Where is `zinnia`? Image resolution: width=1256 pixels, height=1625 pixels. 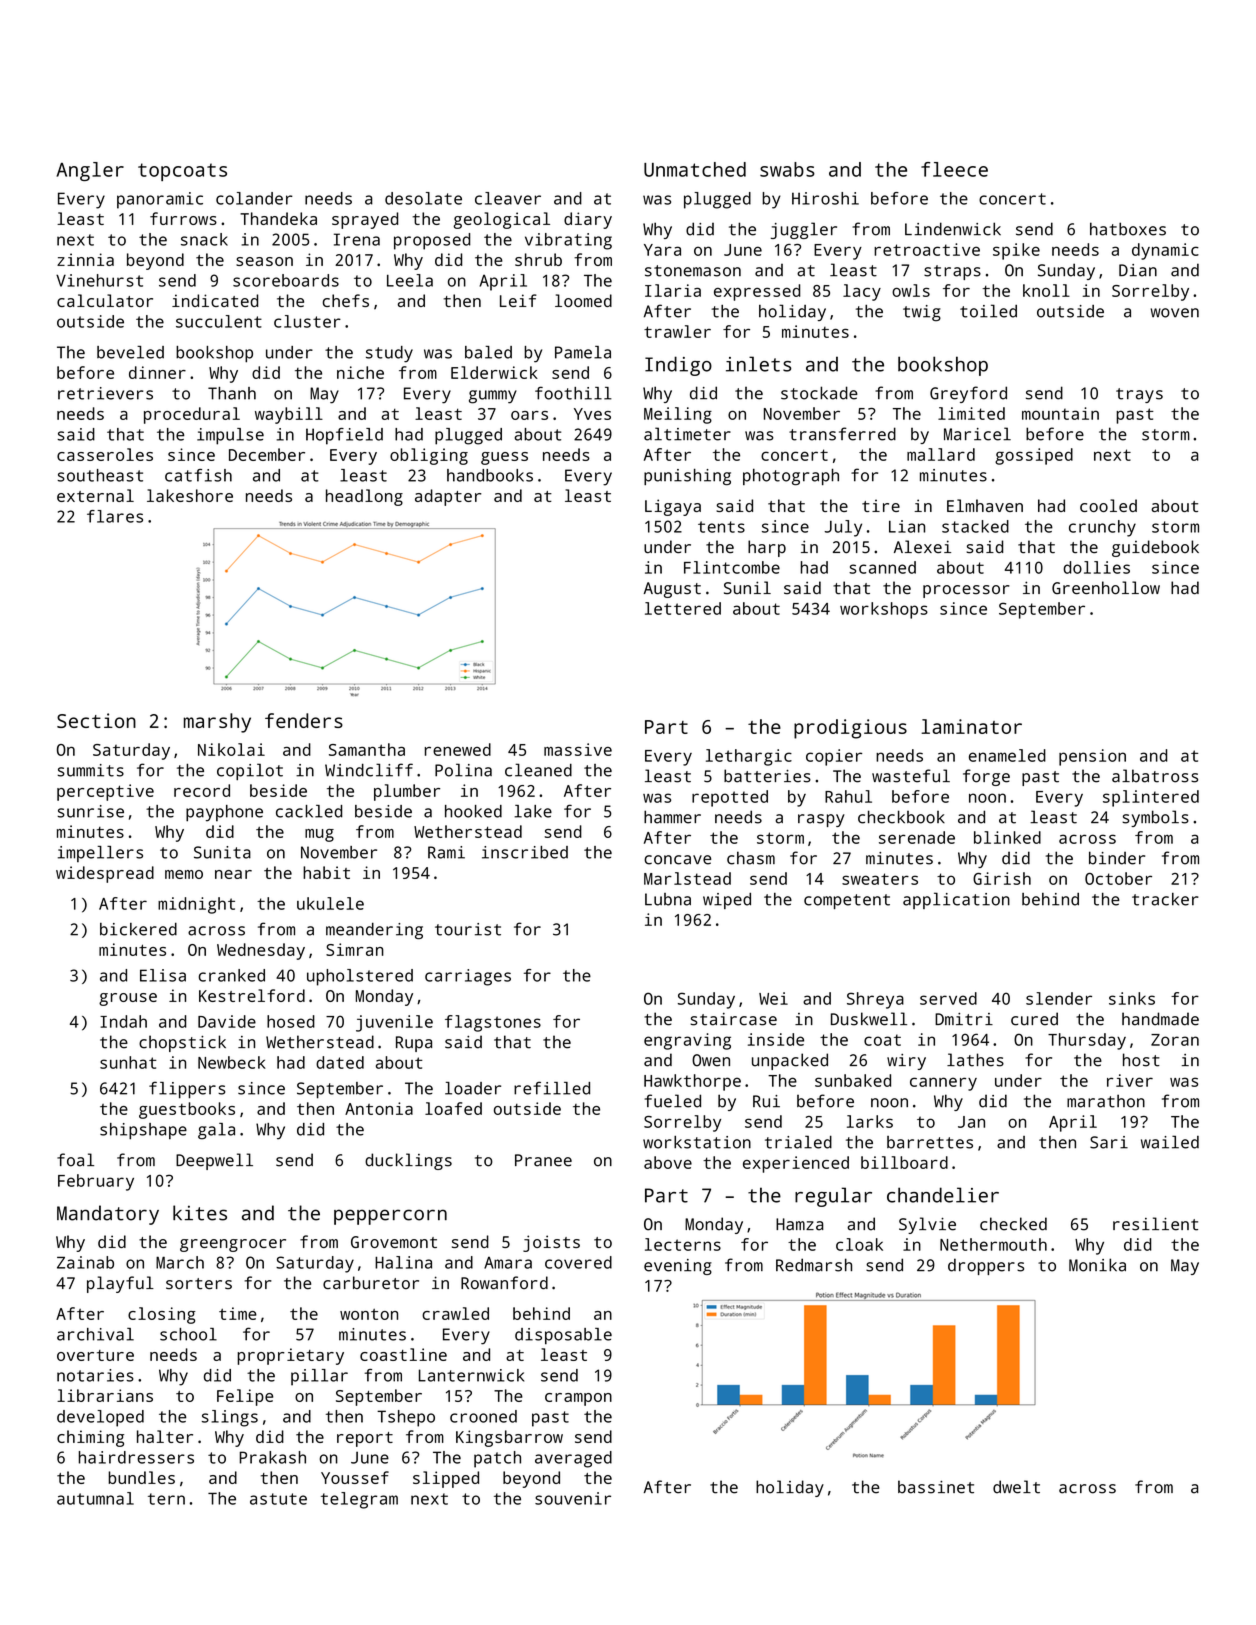
zinnia is located at coordinates (85, 259).
